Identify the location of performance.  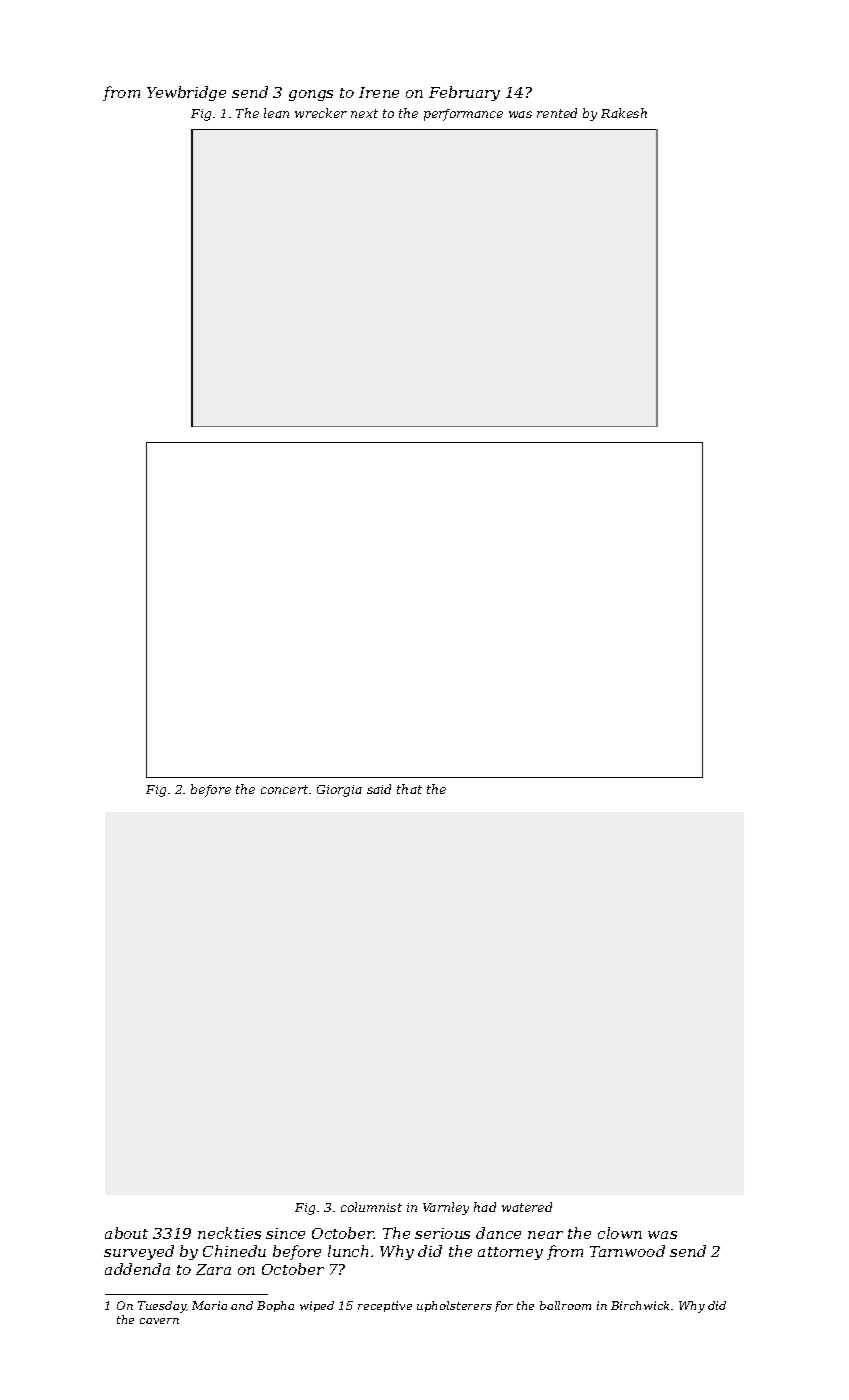
(463, 115).
